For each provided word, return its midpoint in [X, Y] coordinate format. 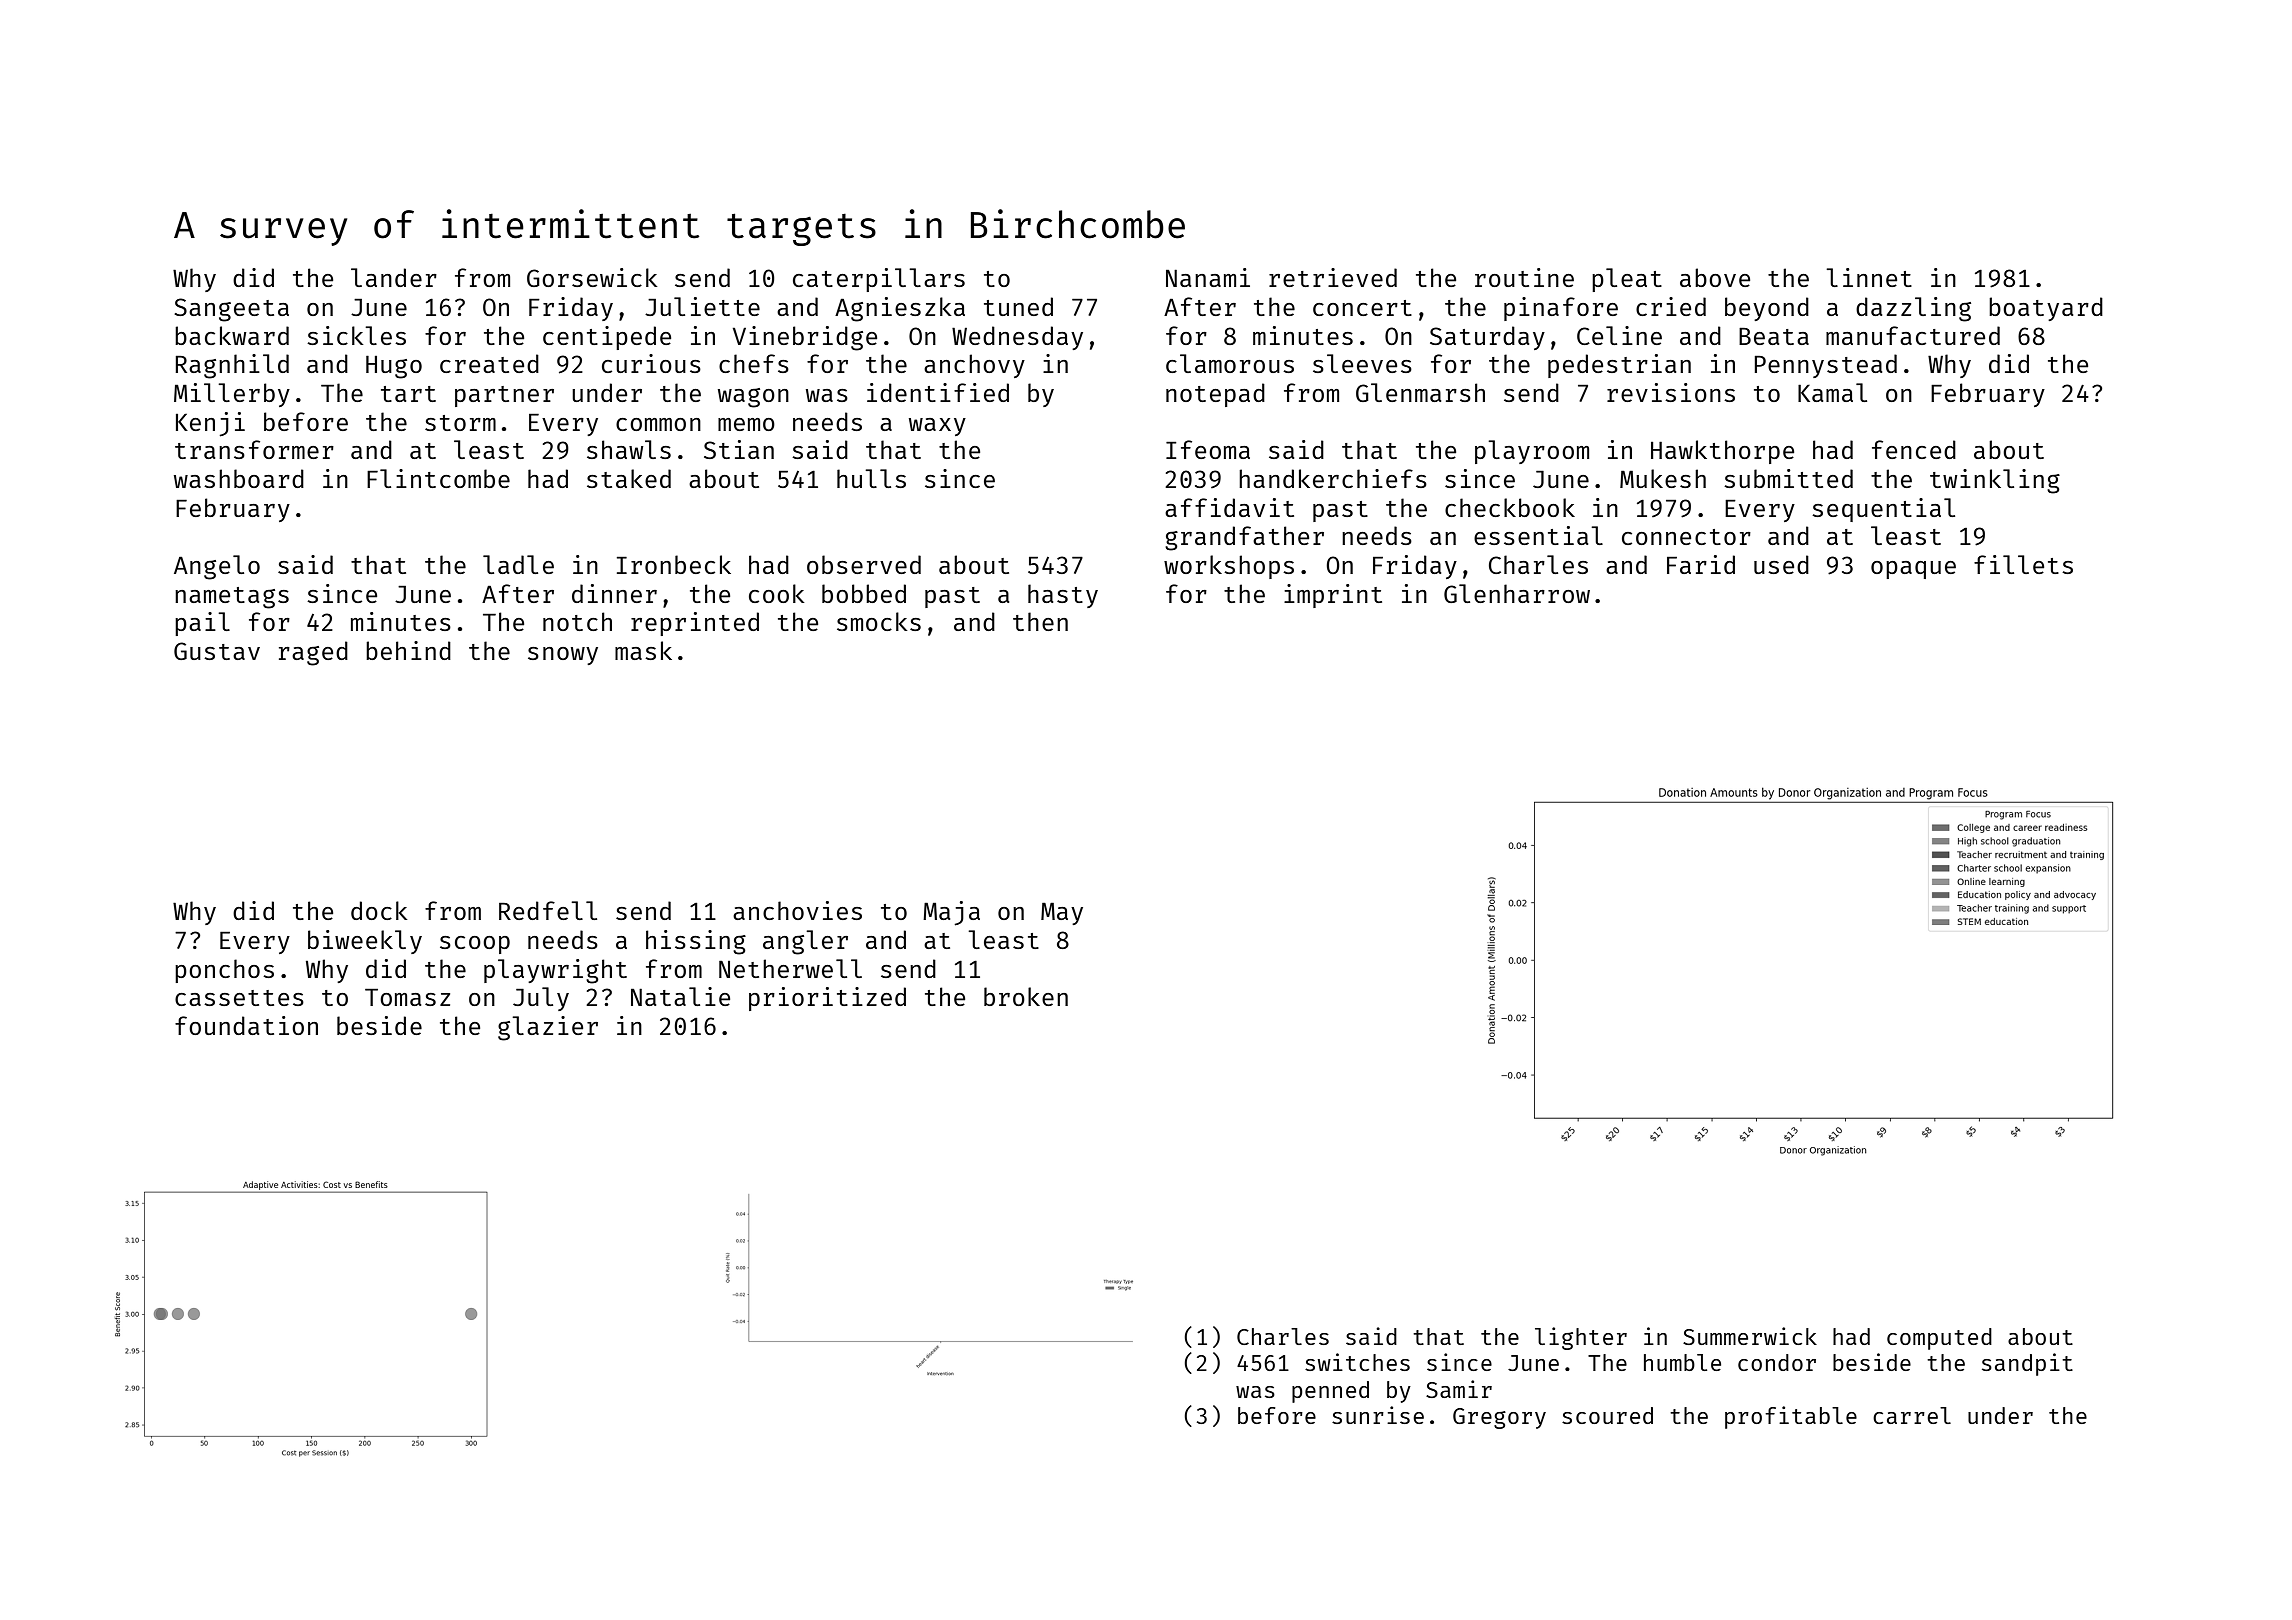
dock [379, 910]
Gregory [1499, 1418]
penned [1330, 1392]
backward [232, 335]
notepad [1215, 395]
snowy [563, 656]
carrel [1912, 1415]
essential [1538, 535]
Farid [1701, 564]
